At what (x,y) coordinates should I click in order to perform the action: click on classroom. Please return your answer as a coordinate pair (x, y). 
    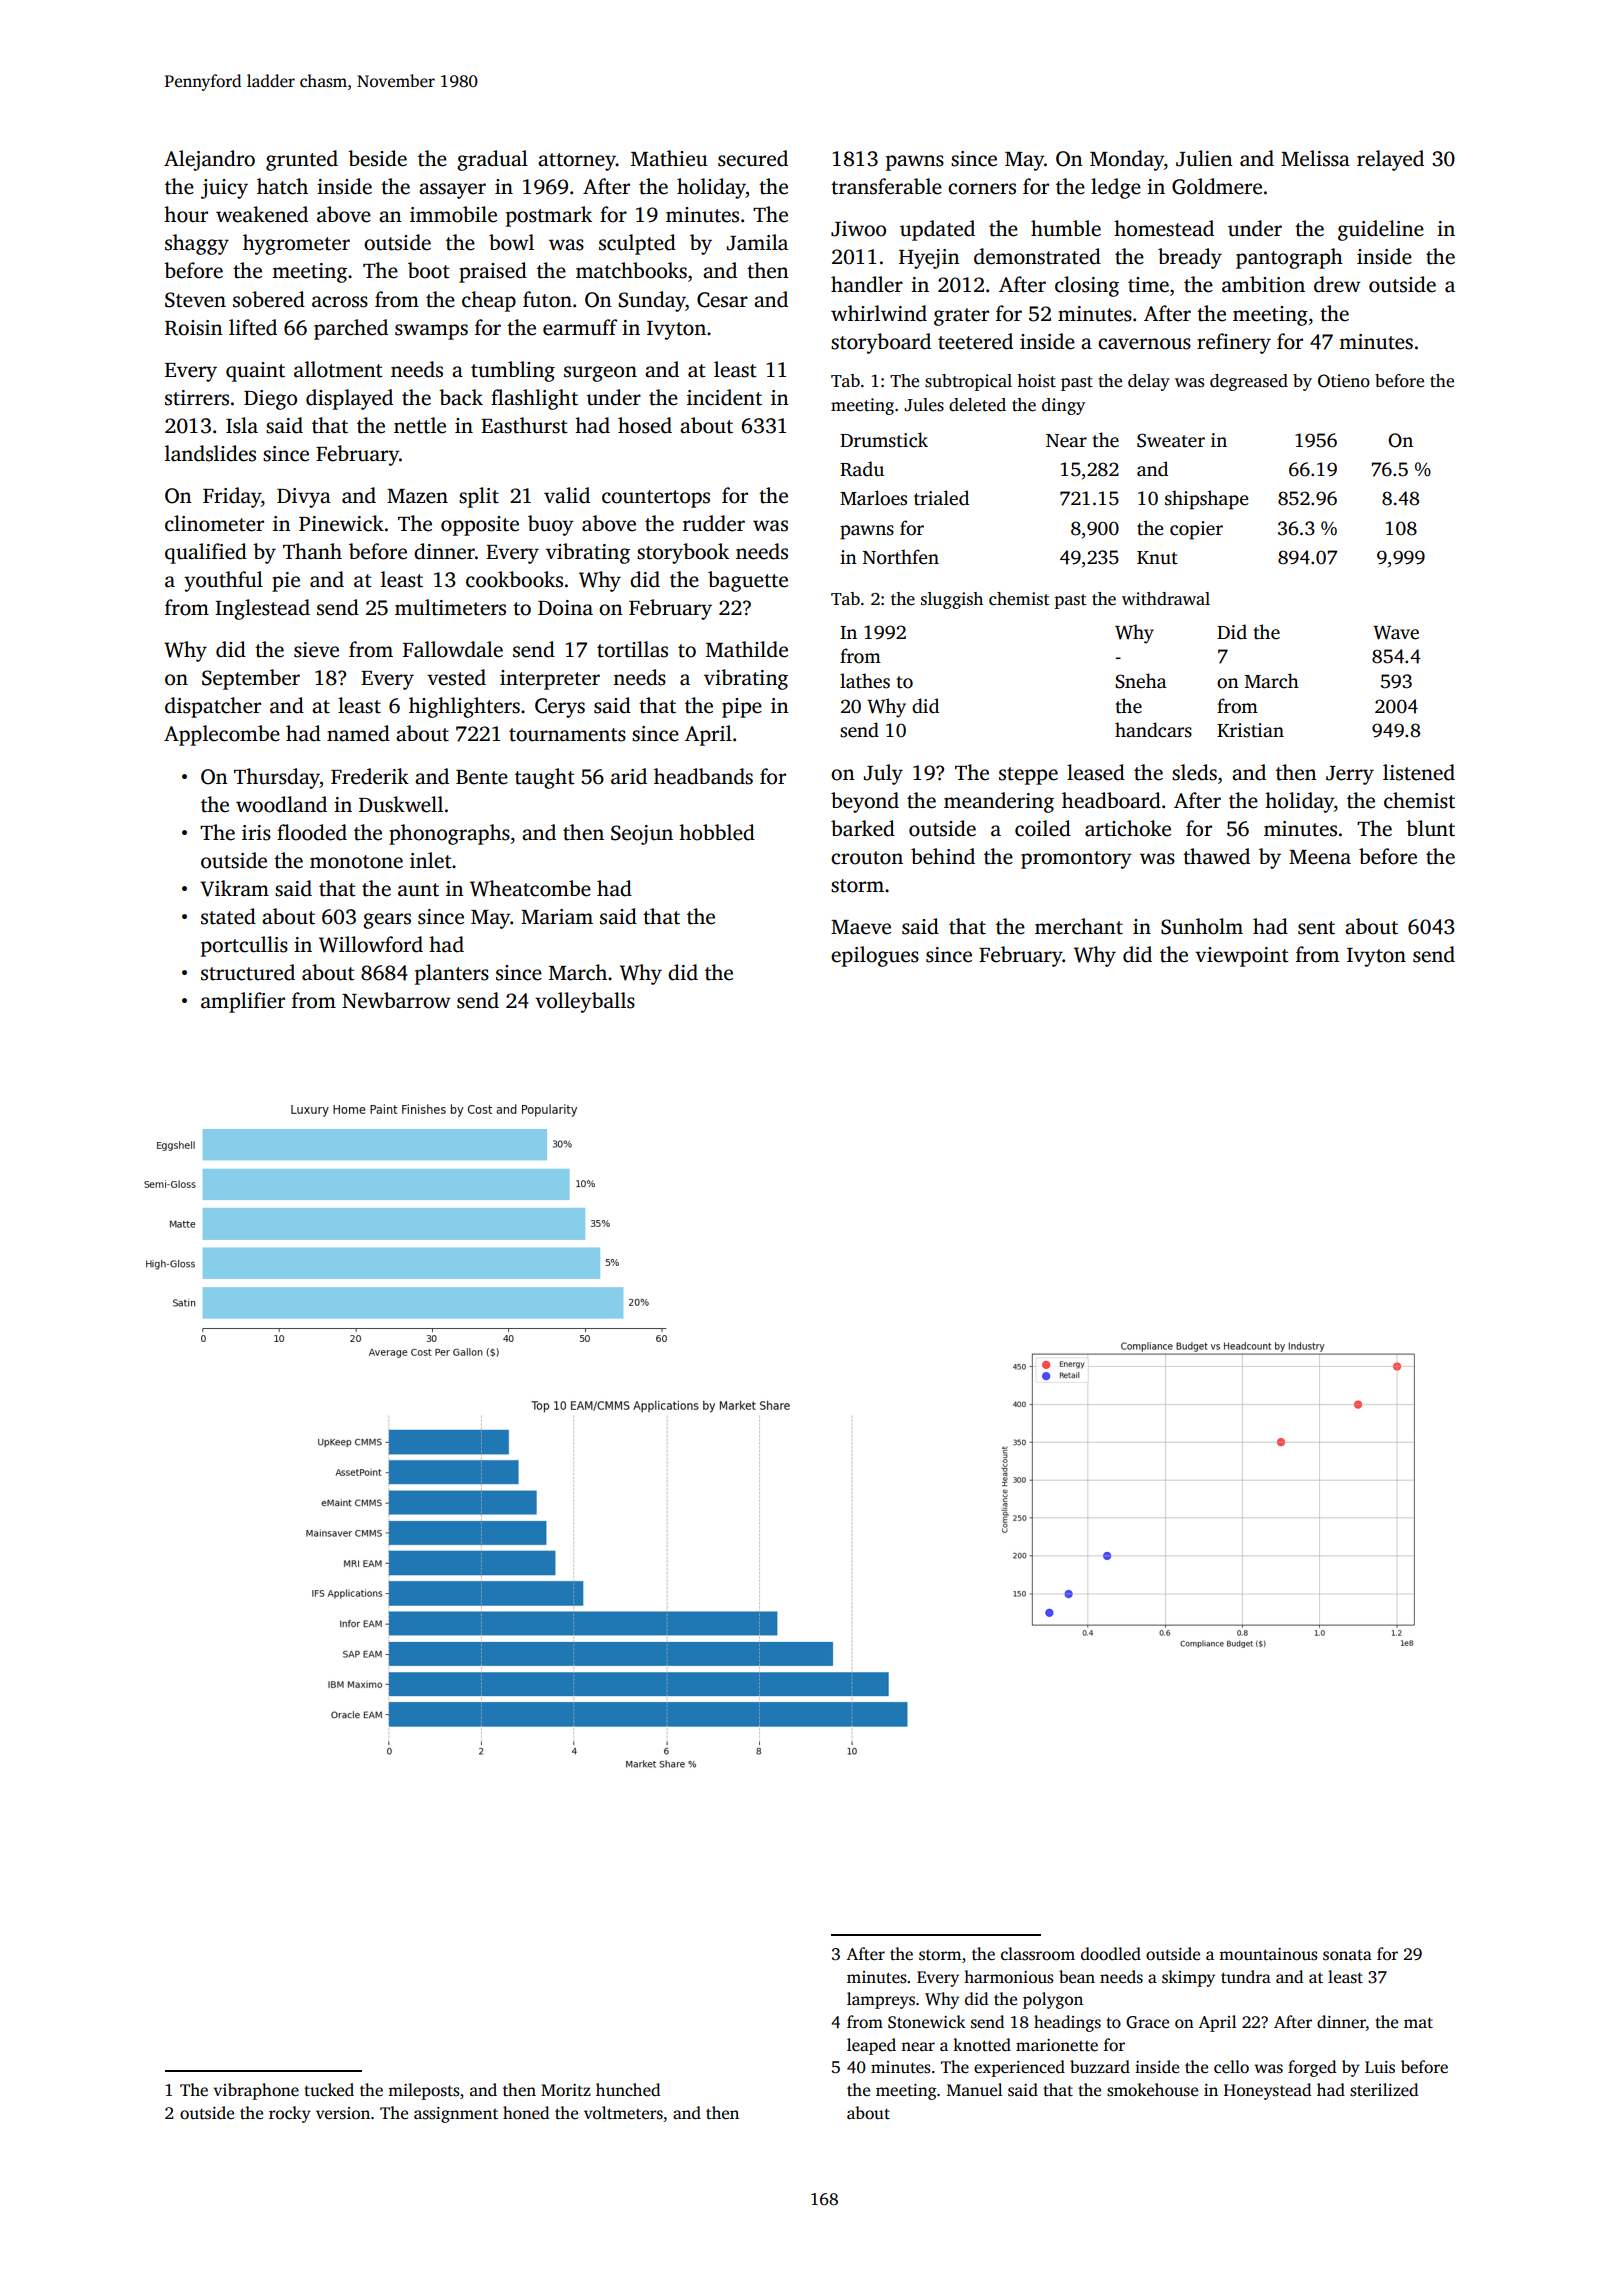
    Looking at the image, I should click on (1038, 1954).
